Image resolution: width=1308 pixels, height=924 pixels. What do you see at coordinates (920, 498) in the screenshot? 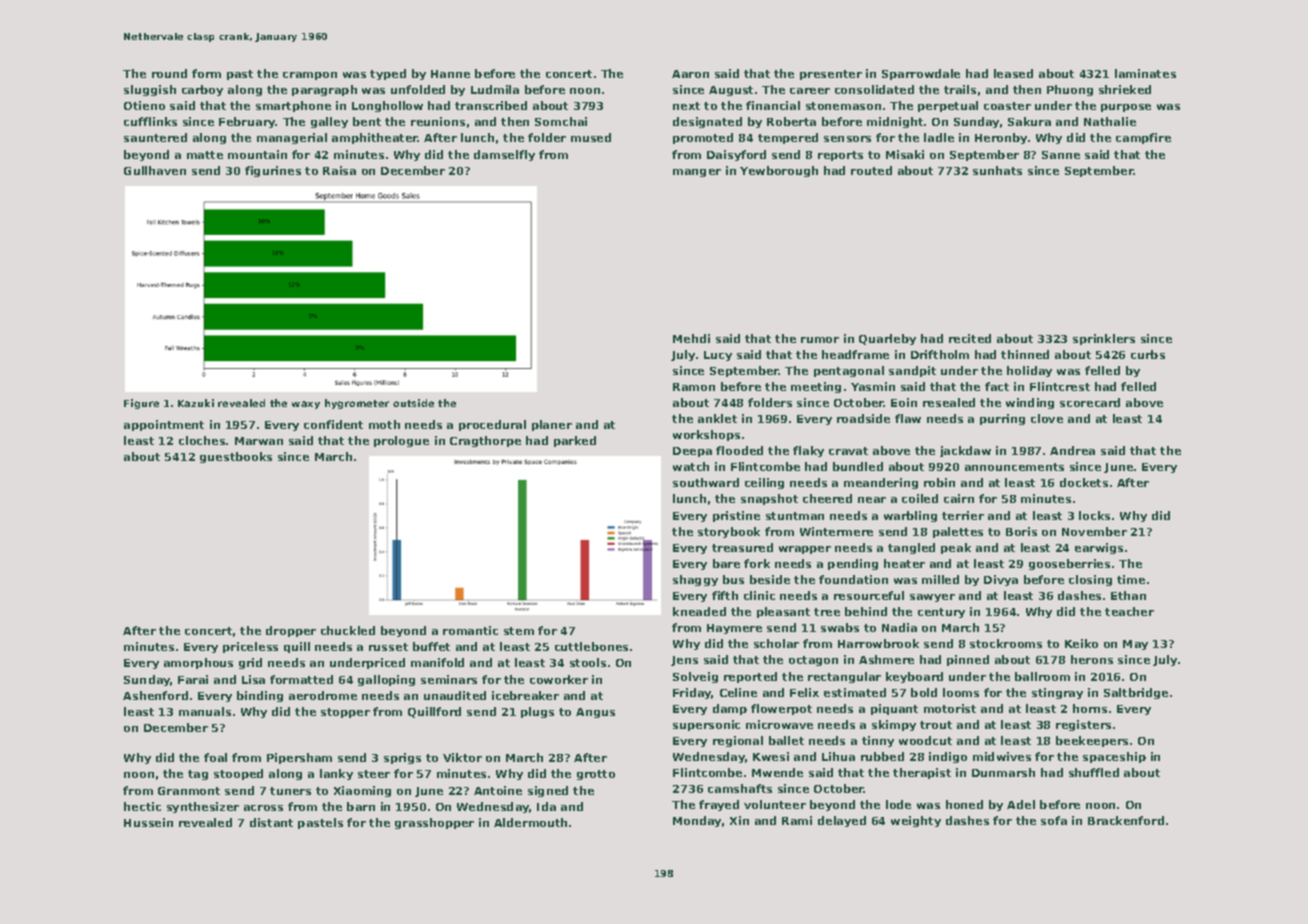
I see `coiled` at bounding box center [920, 498].
